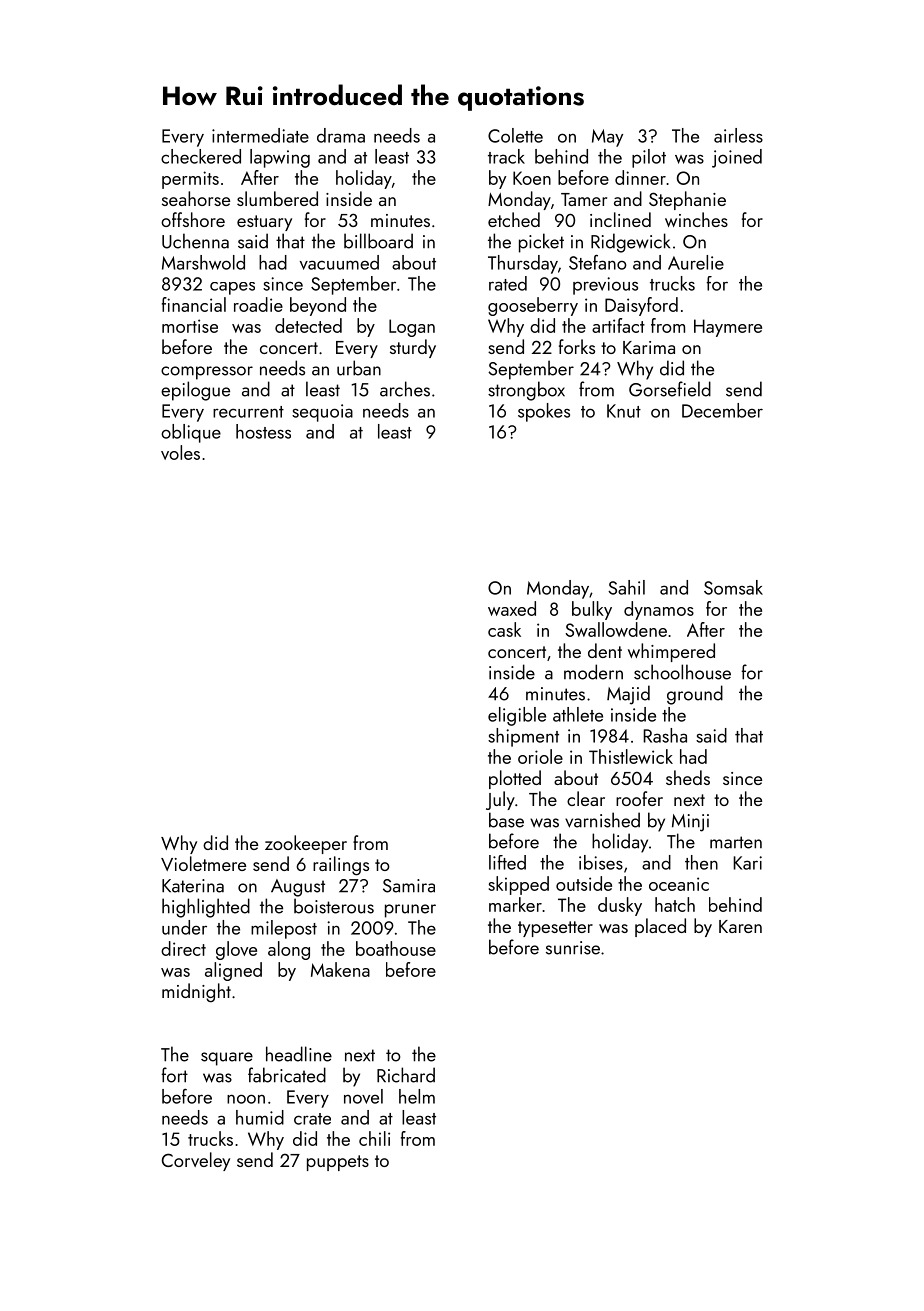 Image resolution: width=924 pixels, height=1311 pixels. Describe the element at coordinates (406, 1075) in the screenshot. I see `Richard` at that location.
